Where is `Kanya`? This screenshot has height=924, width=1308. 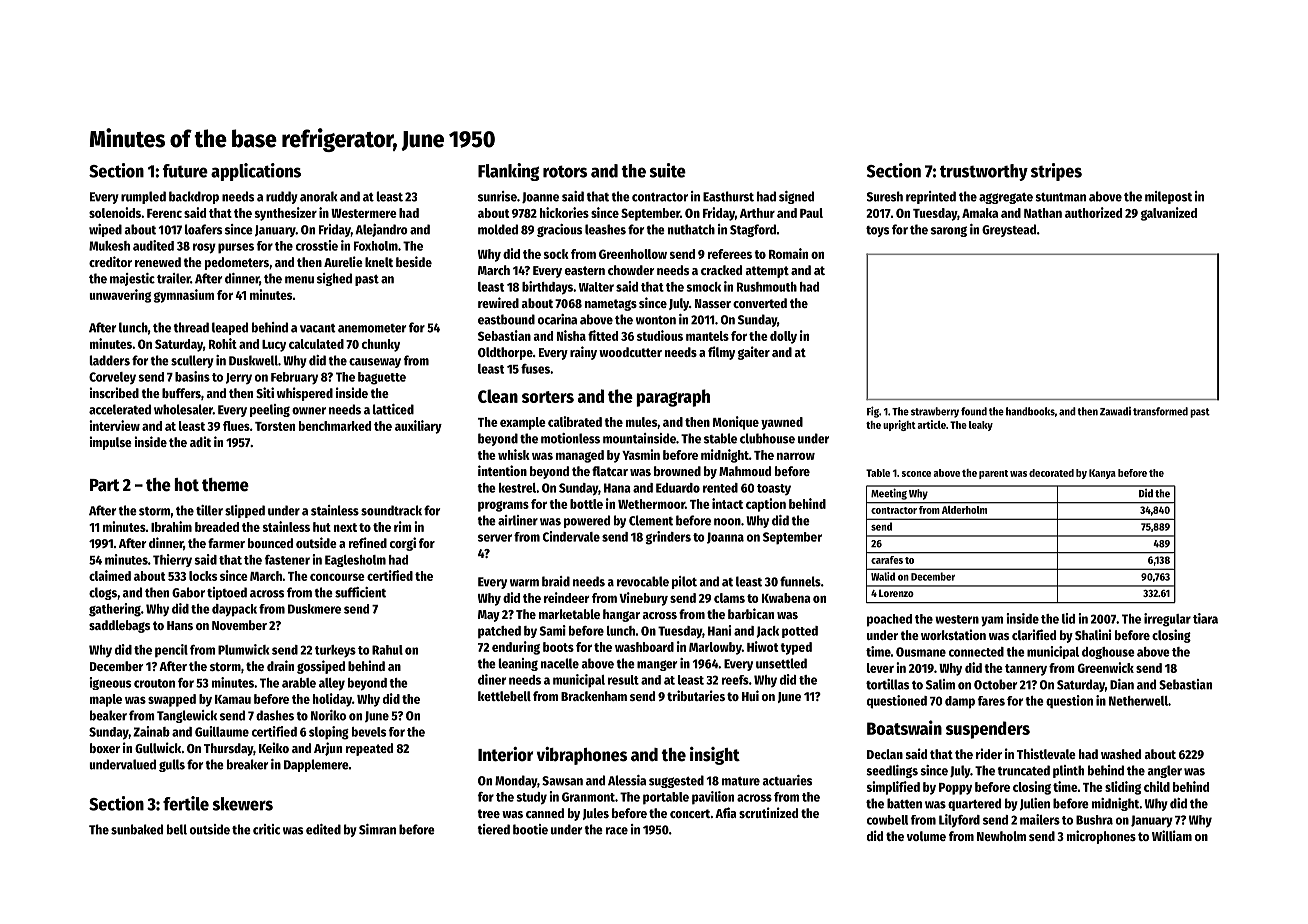
Kanya is located at coordinates (1102, 474).
